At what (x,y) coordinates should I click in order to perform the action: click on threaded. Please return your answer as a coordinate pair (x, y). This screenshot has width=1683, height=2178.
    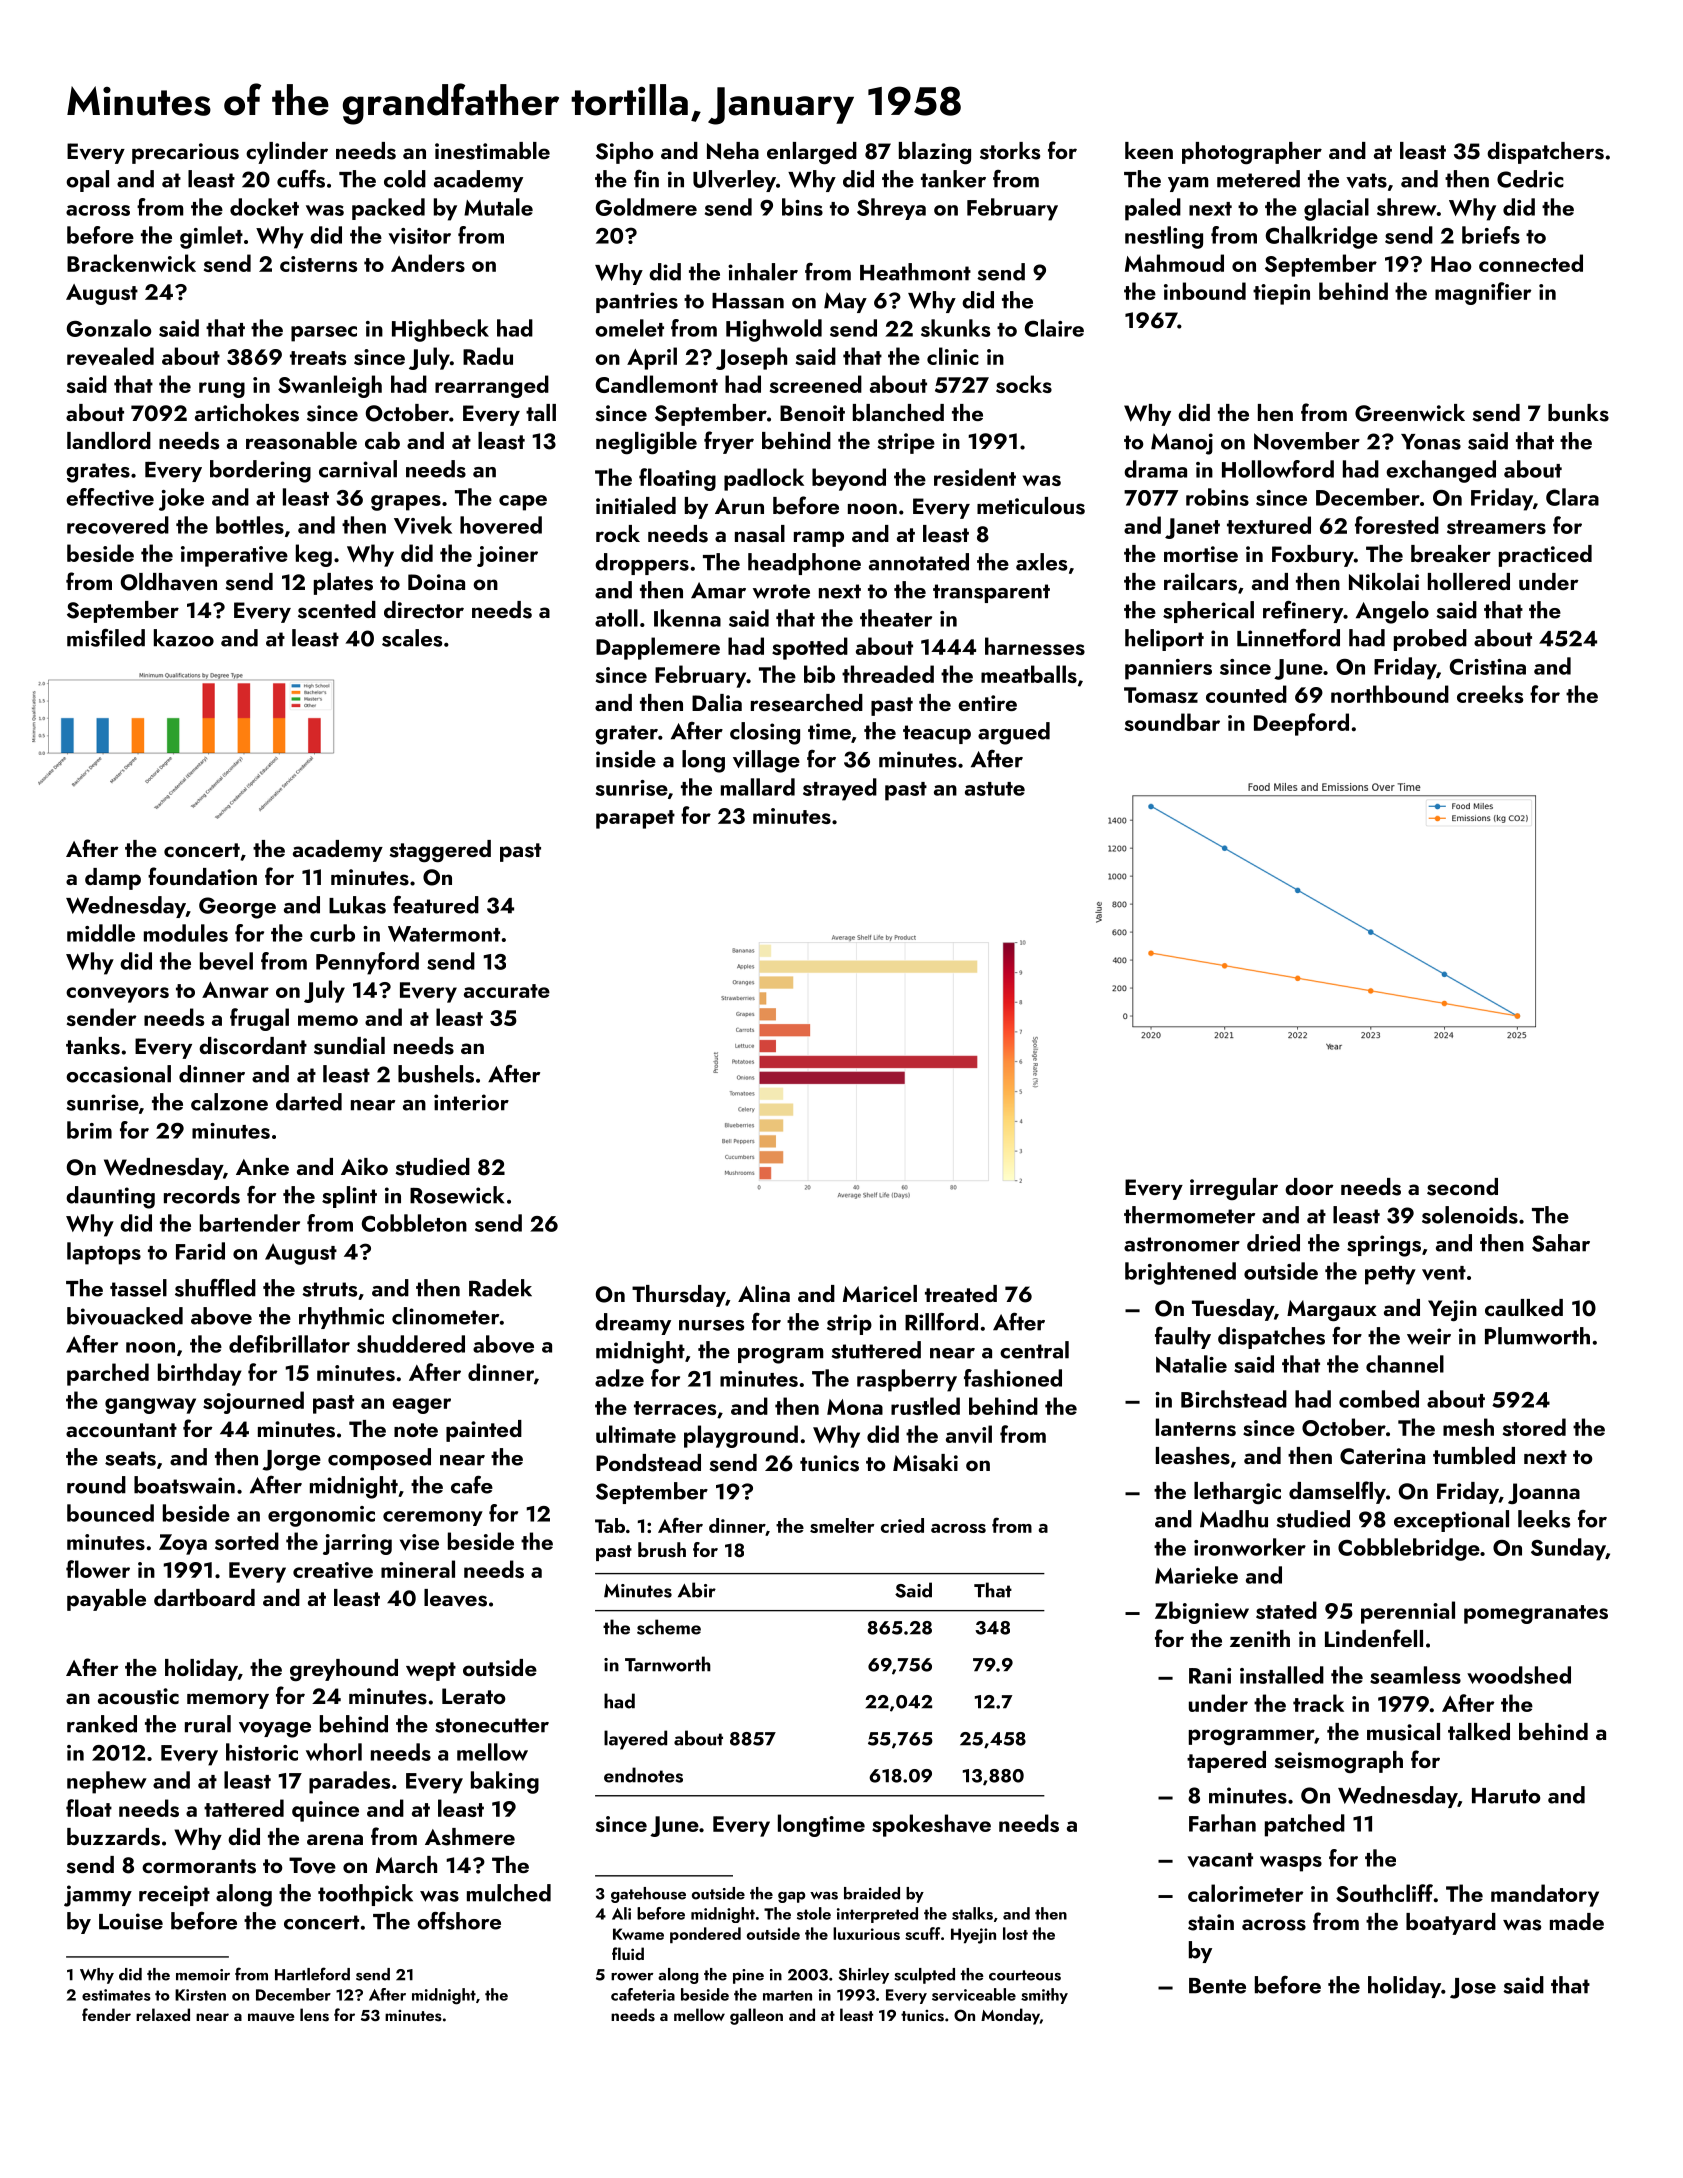
    Looking at the image, I should click on (888, 674).
